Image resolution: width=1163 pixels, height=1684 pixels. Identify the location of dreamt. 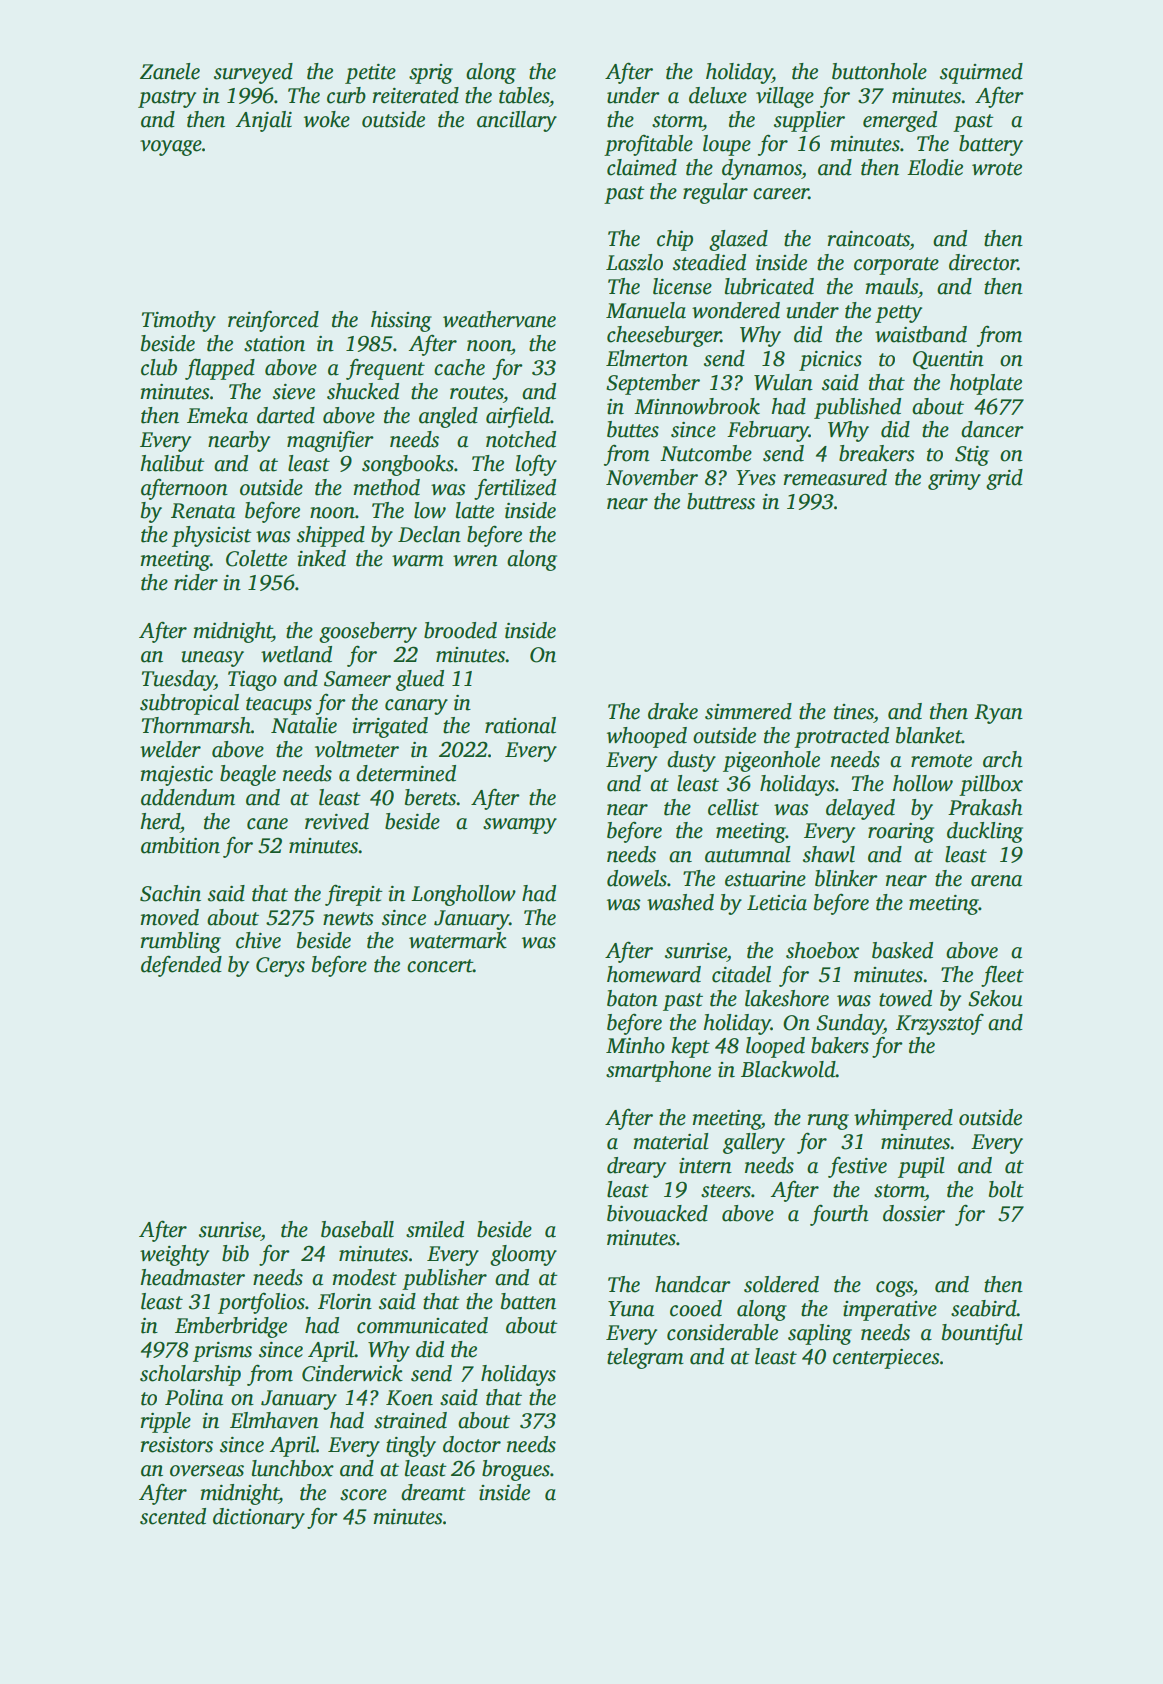
(433, 1492).
